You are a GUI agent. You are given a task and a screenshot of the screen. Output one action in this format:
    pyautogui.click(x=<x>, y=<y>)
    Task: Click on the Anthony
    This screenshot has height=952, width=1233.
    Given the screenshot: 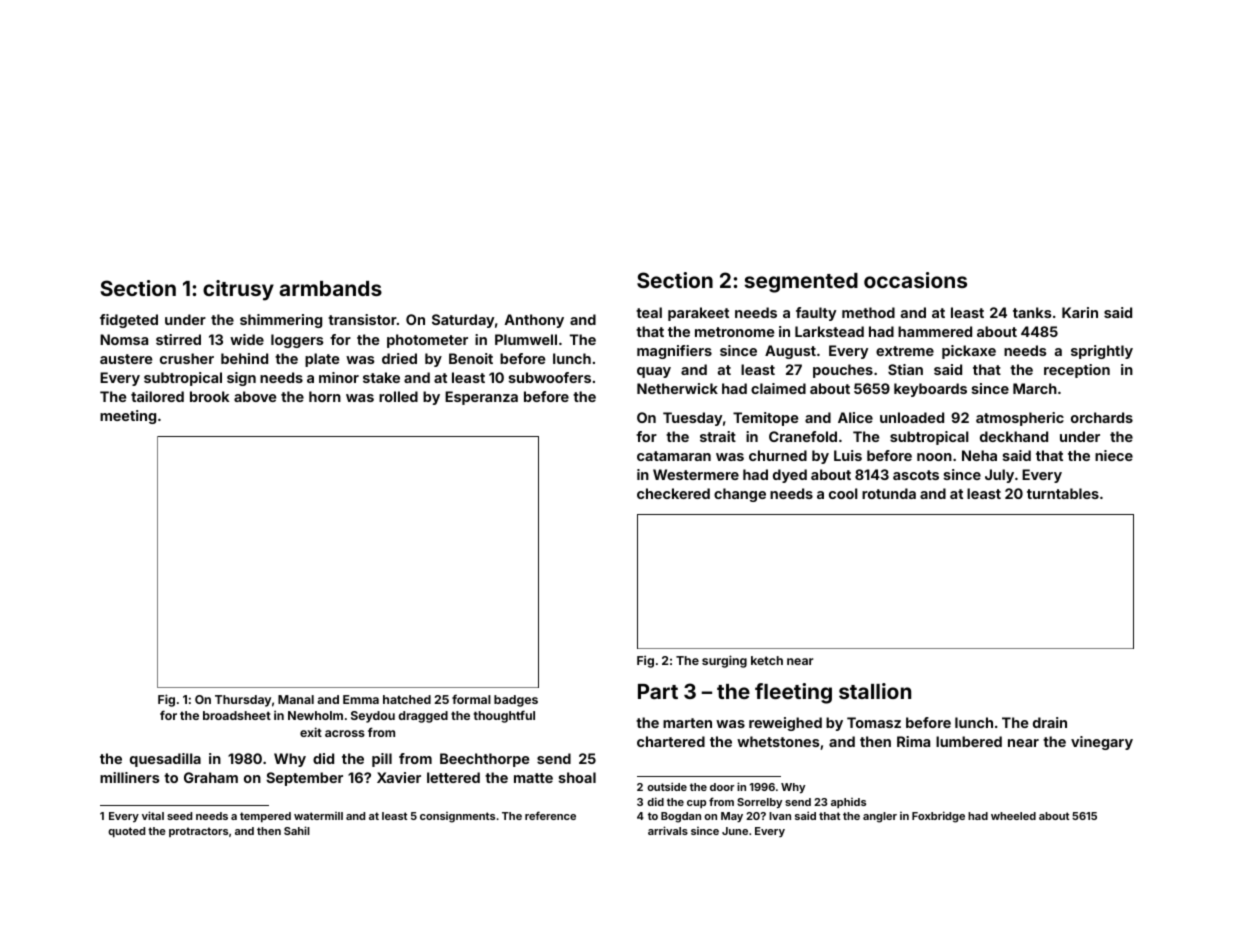 What is the action you would take?
    pyautogui.click(x=534, y=321)
